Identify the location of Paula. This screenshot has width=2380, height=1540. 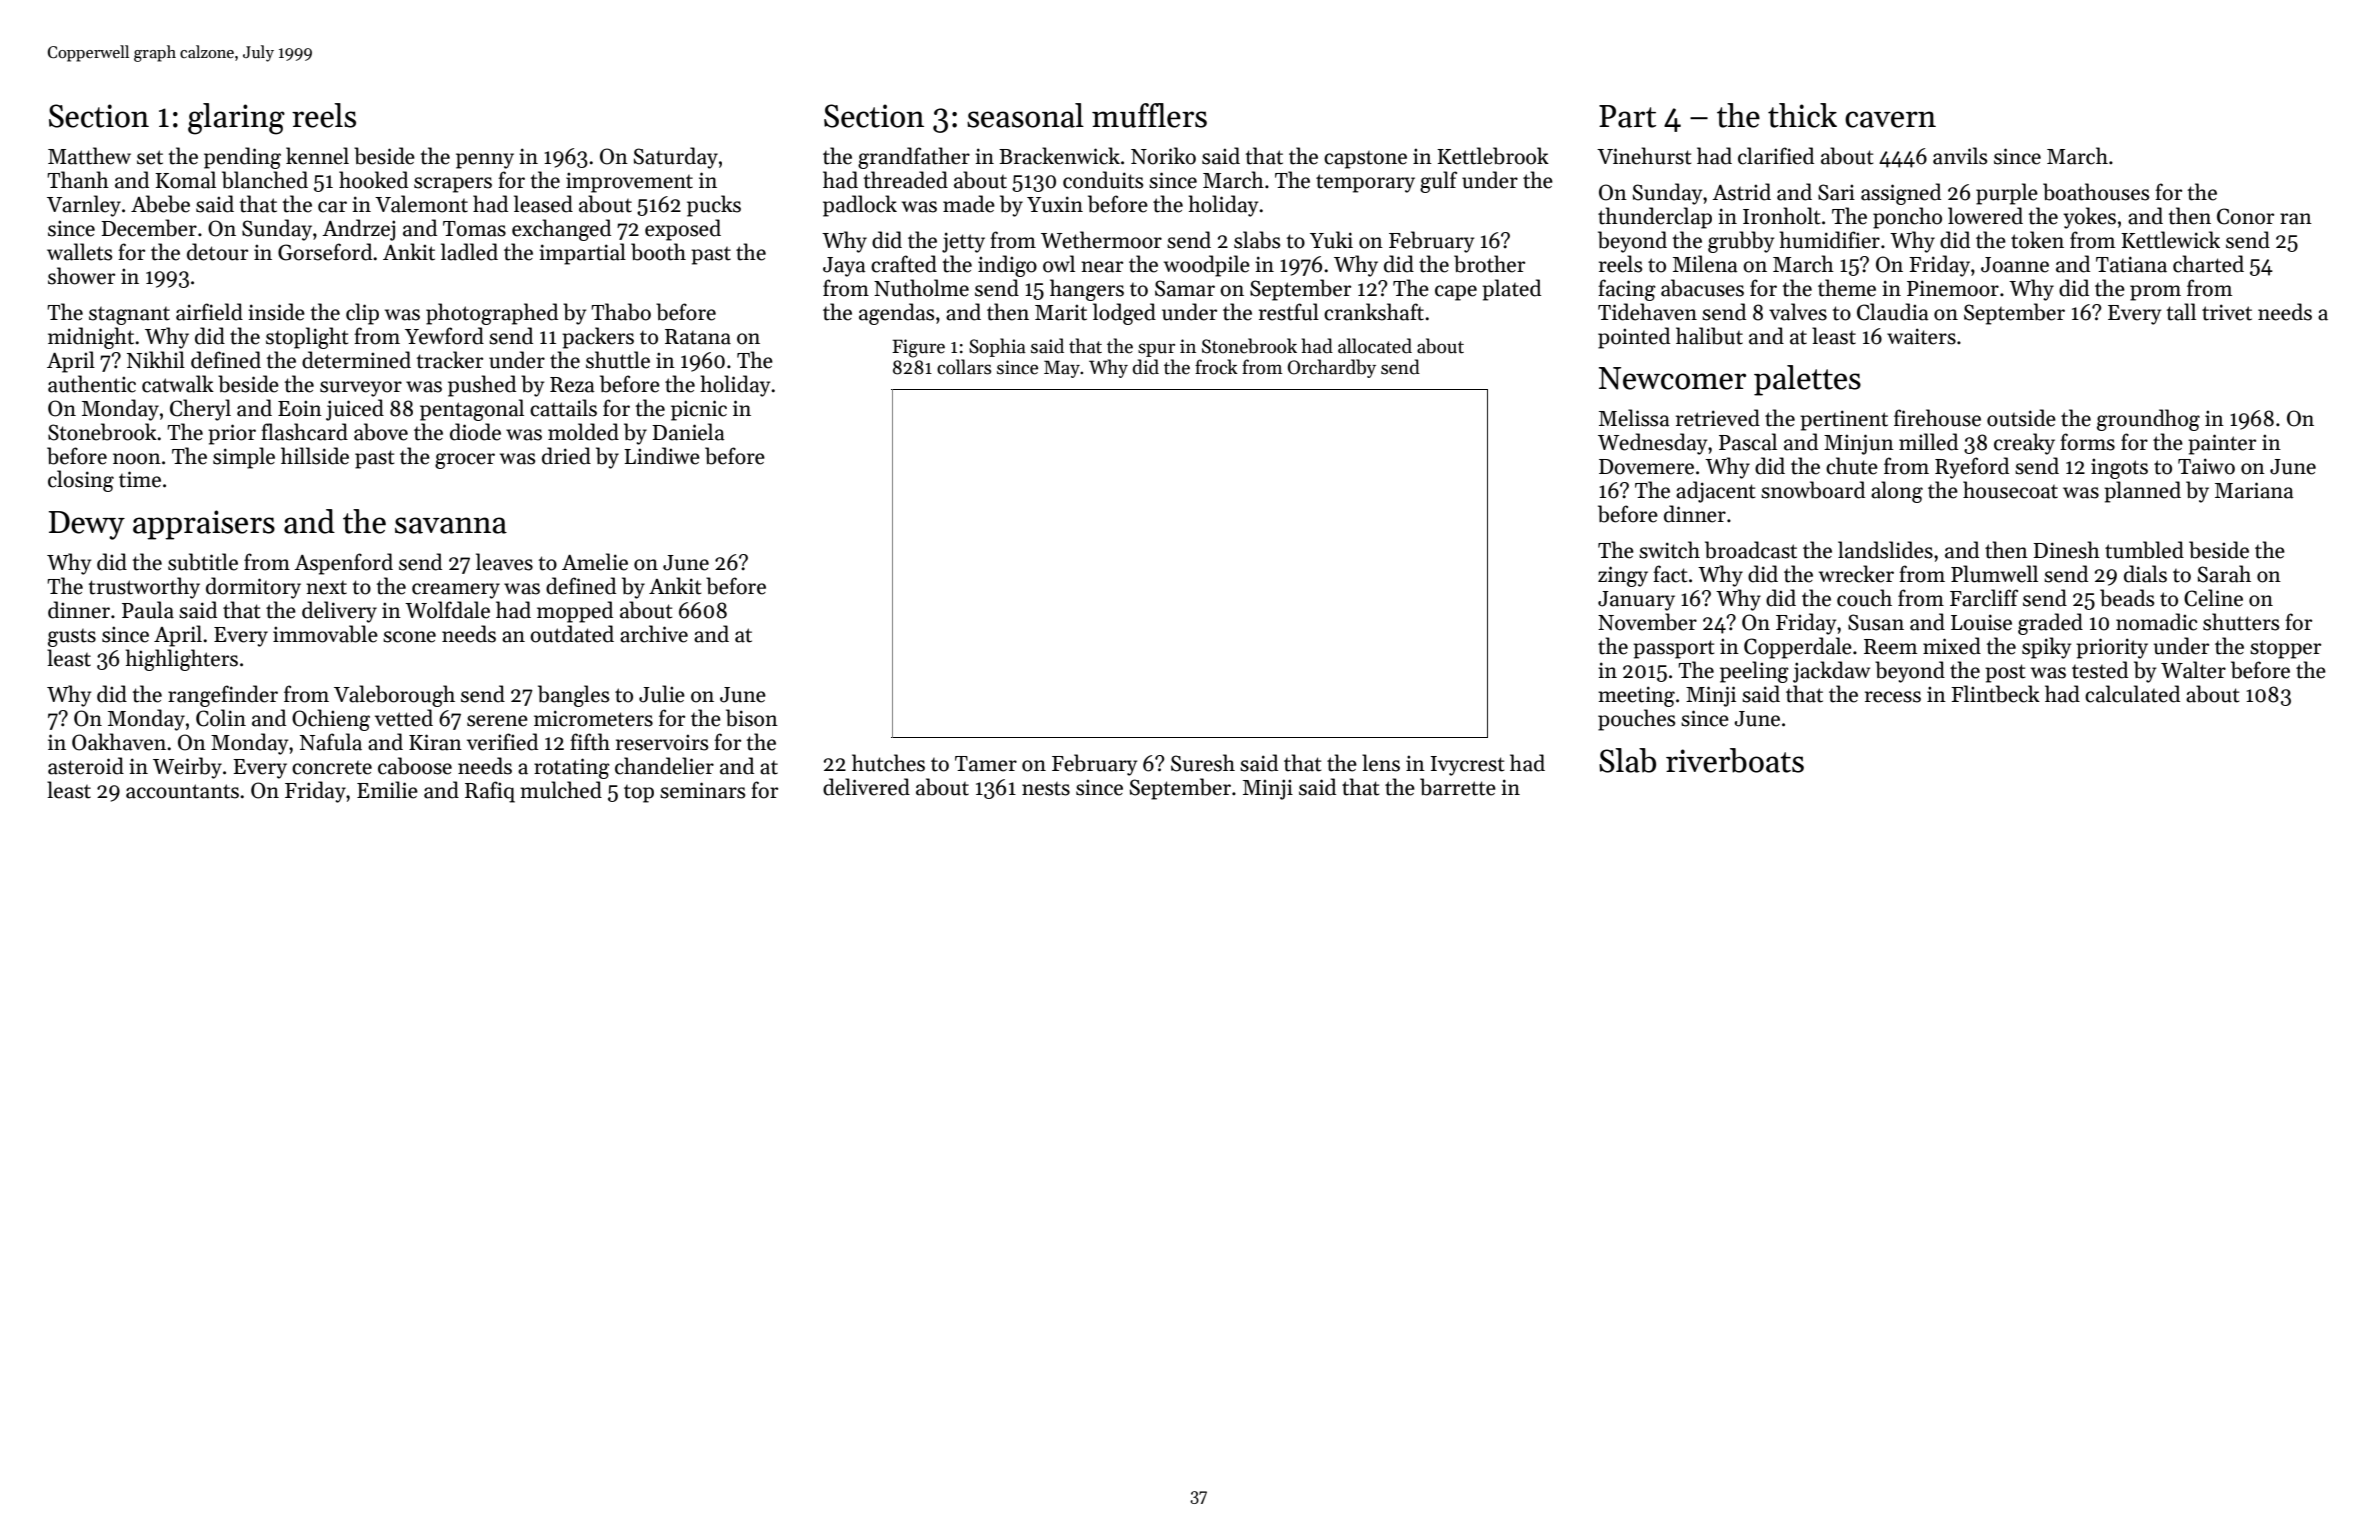
(148, 610).
